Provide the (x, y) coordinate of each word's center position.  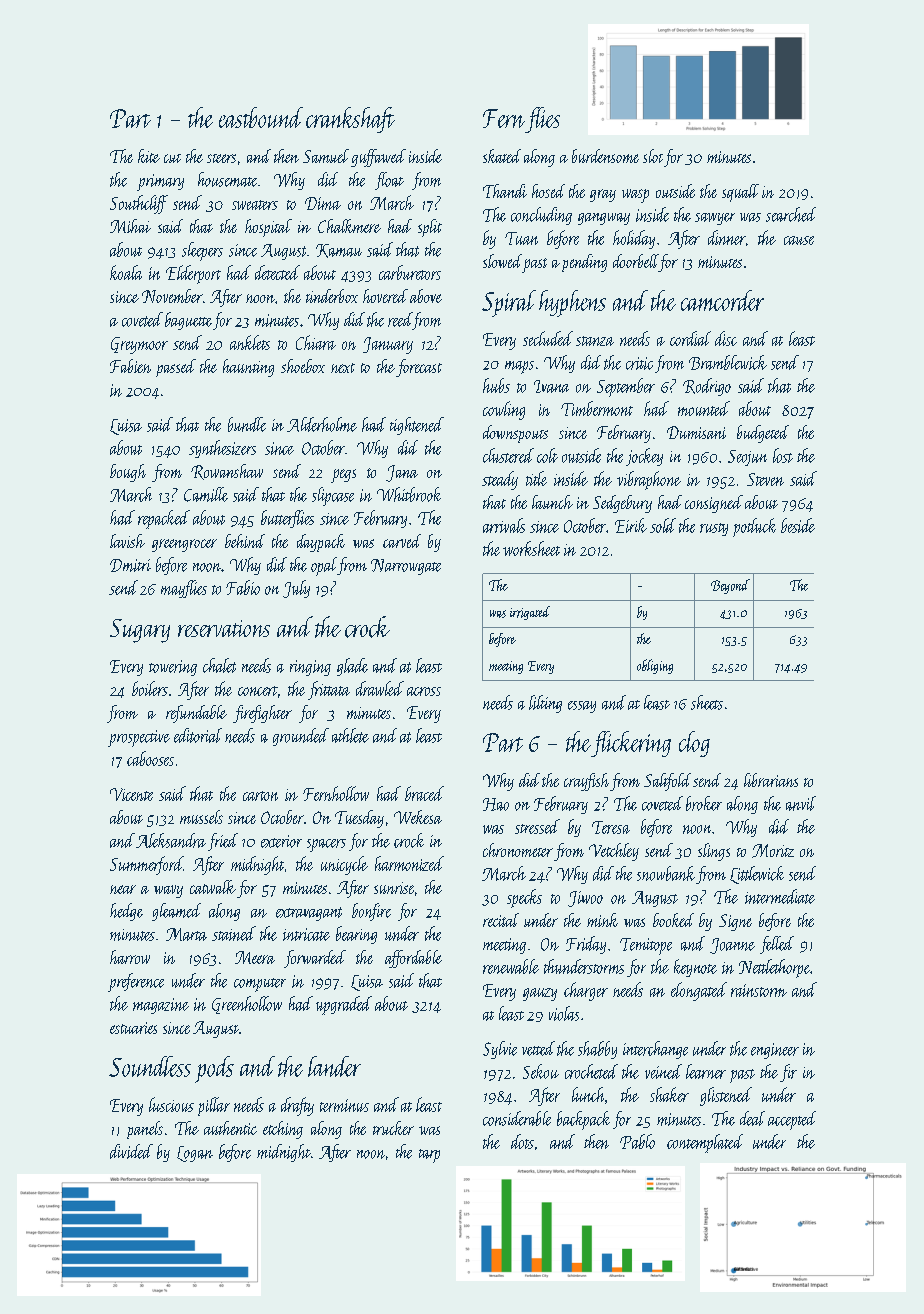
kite (149, 156)
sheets (707, 702)
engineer (775, 1051)
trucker (393, 1128)
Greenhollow (247, 1005)
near (123, 889)
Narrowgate (406, 567)
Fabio (243, 587)
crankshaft (350, 120)
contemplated (705, 1143)
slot (653, 156)
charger (586, 991)
